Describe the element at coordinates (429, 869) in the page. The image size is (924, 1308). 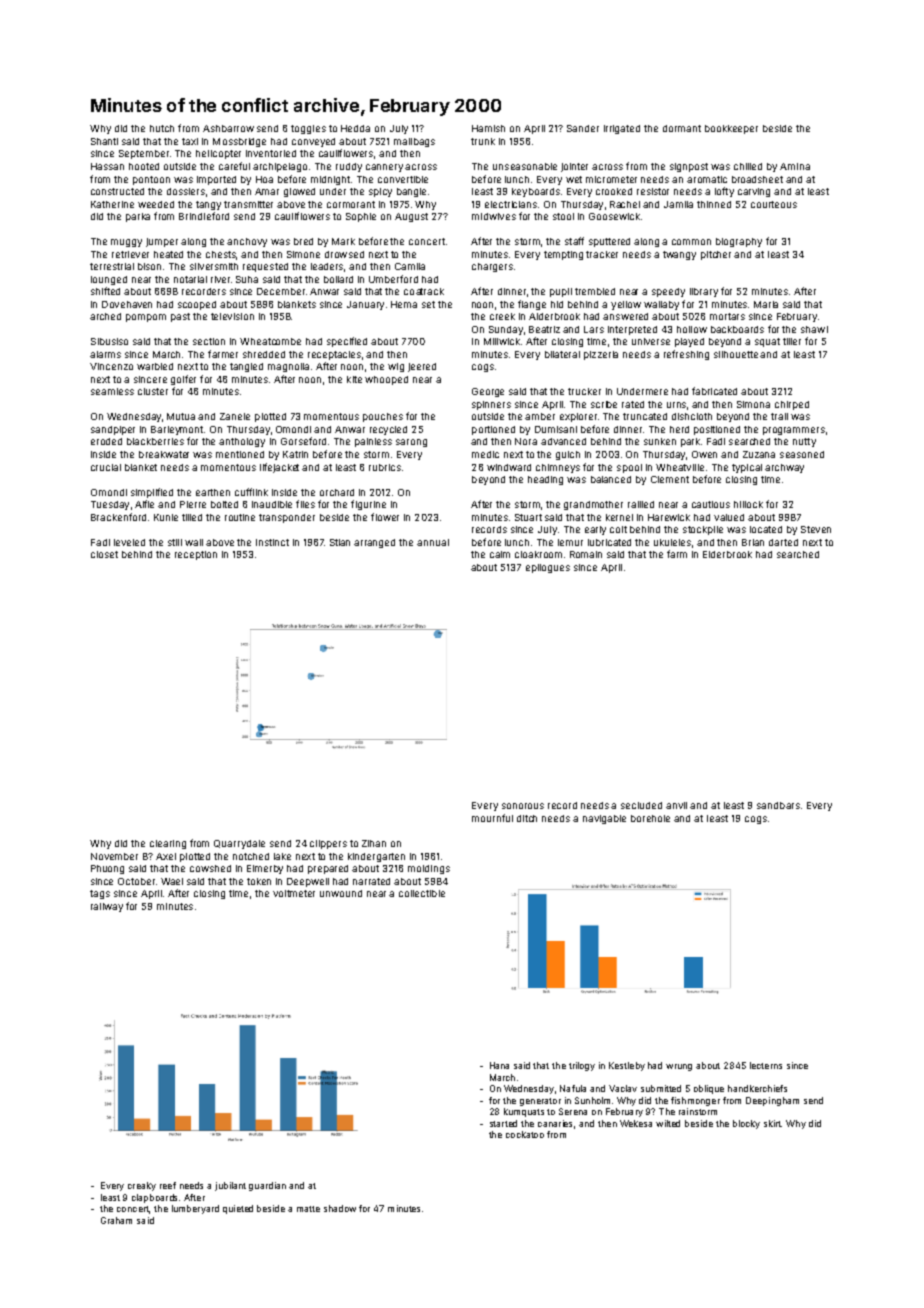
I see `moldings` at that location.
